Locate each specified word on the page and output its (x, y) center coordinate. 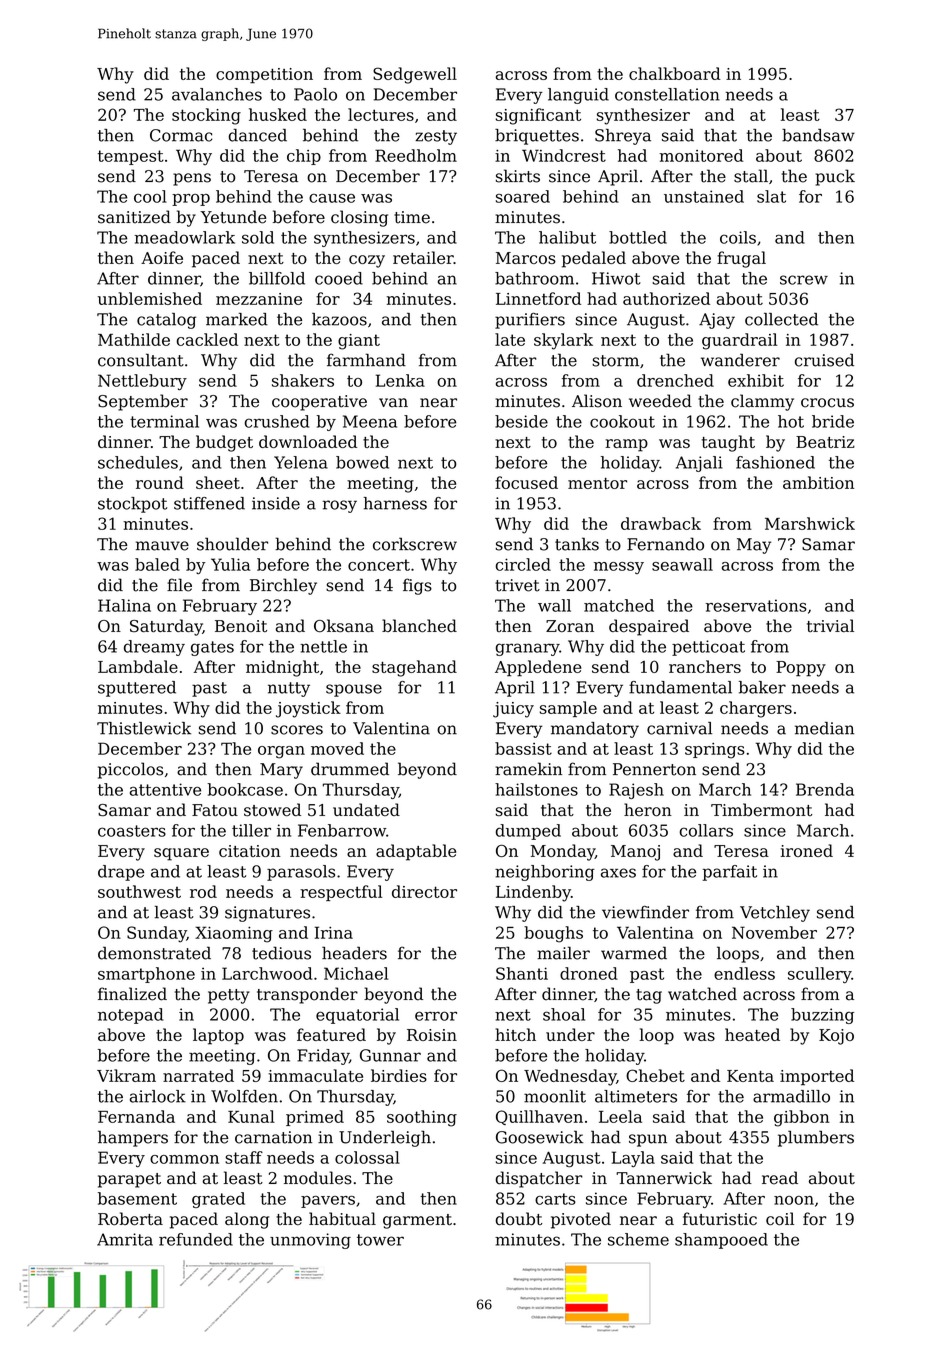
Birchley (283, 586)
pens (192, 179)
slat (771, 196)
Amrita (125, 1239)
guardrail (739, 341)
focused (526, 482)
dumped (528, 832)
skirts (518, 176)
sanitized (134, 217)
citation (250, 851)
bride (833, 421)
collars (706, 830)
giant (359, 342)
